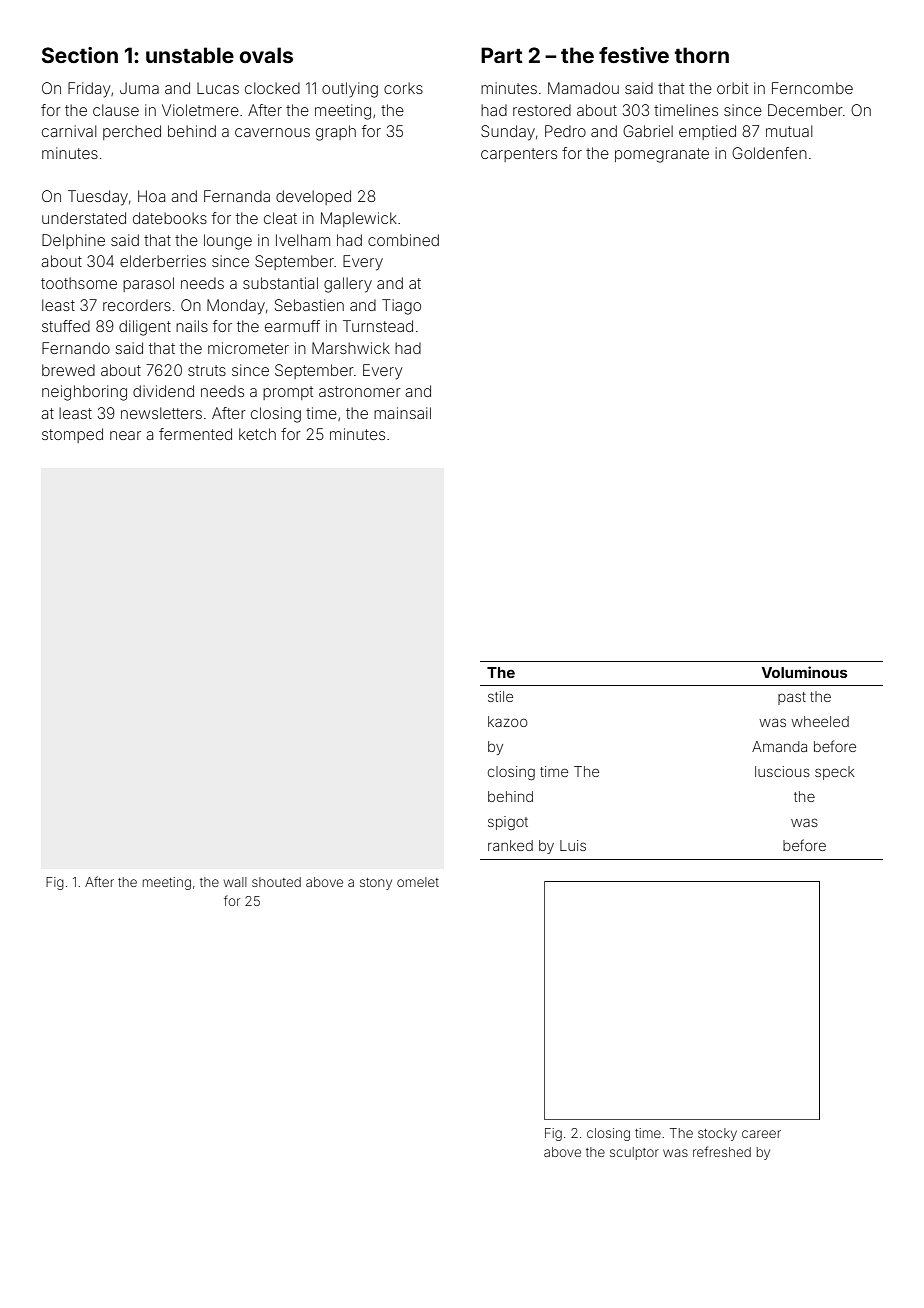  I want to click on Tuesday, so click(98, 198).
